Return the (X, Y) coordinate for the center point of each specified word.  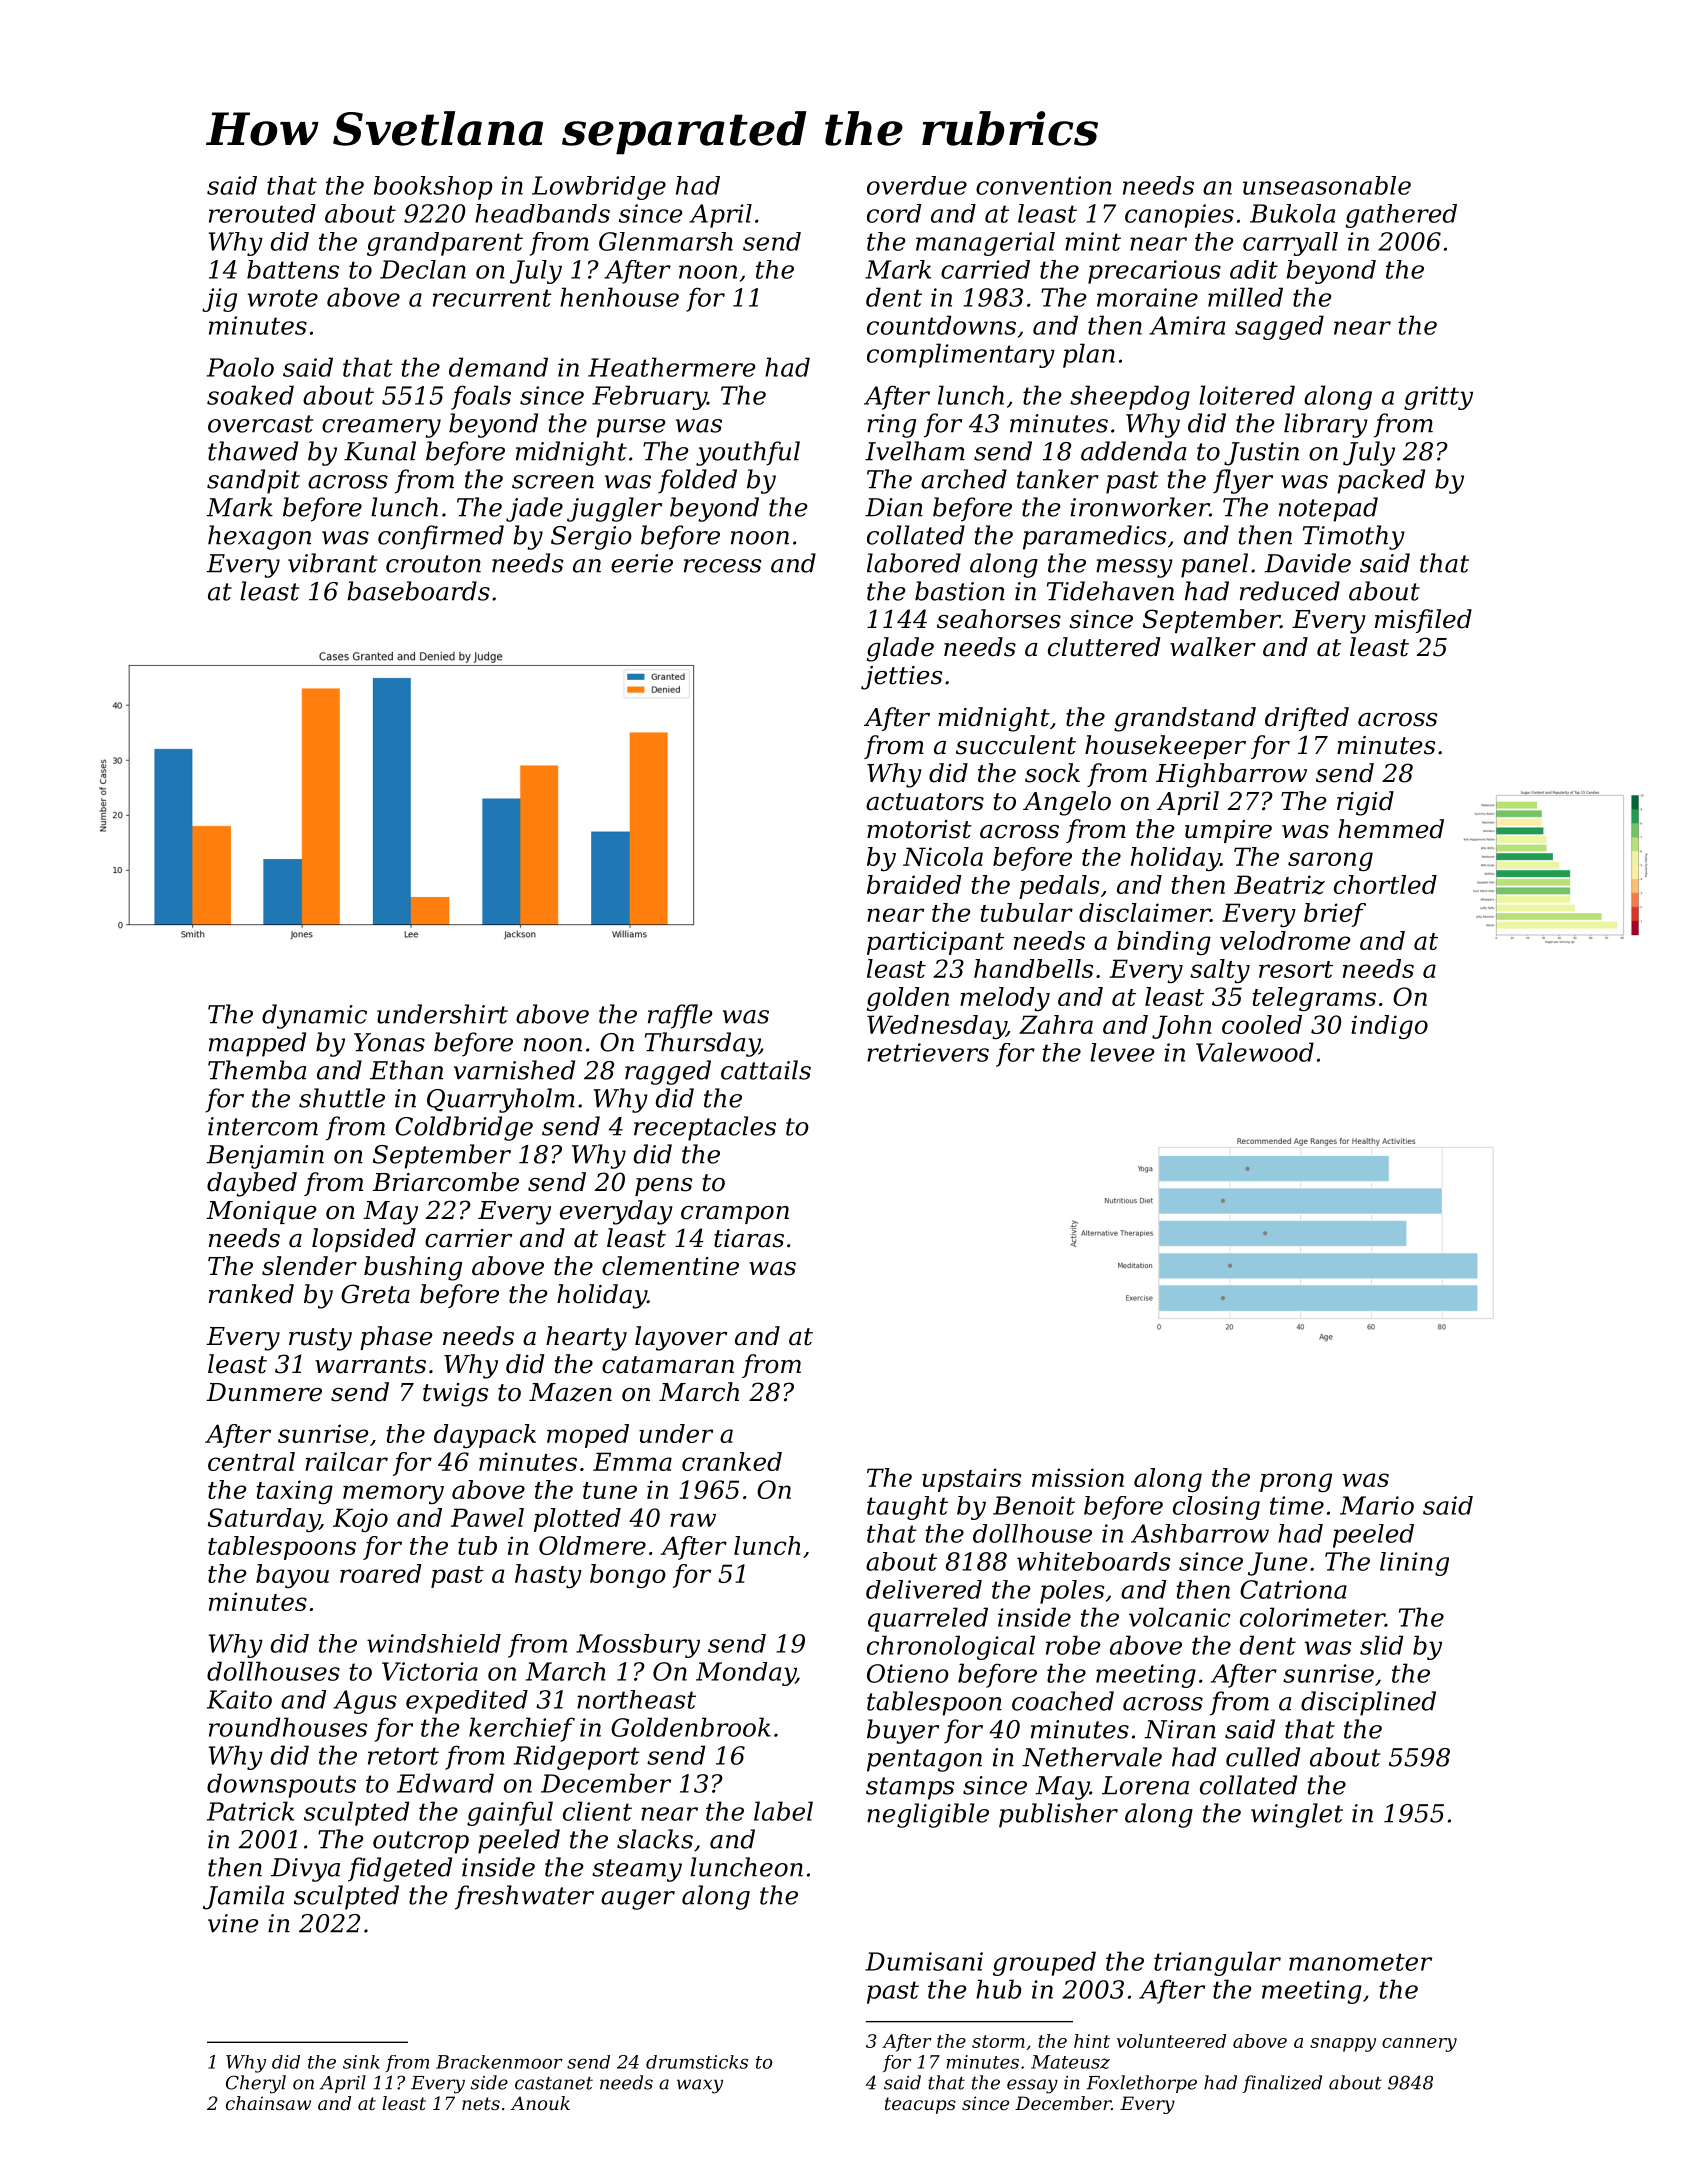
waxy (700, 2086)
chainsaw (268, 2103)
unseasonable (1327, 185)
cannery (1419, 2045)
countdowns (941, 325)
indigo (1389, 1027)
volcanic (1179, 1617)
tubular (1026, 912)
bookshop (433, 188)
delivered (924, 1589)
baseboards (418, 591)
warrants (370, 1365)
